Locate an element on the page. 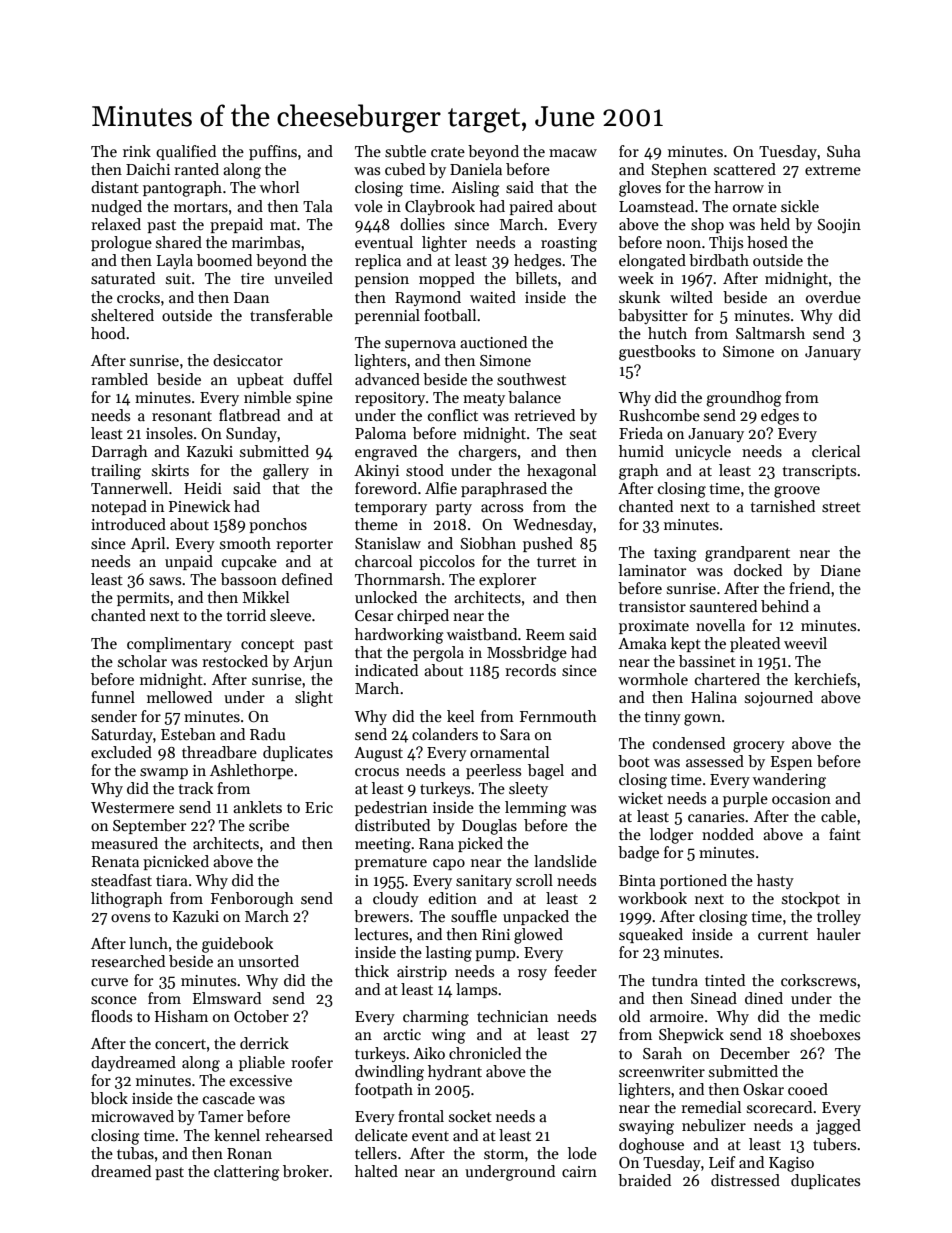 The width and height of the image is (952, 1233). rambled is located at coordinates (119, 379).
